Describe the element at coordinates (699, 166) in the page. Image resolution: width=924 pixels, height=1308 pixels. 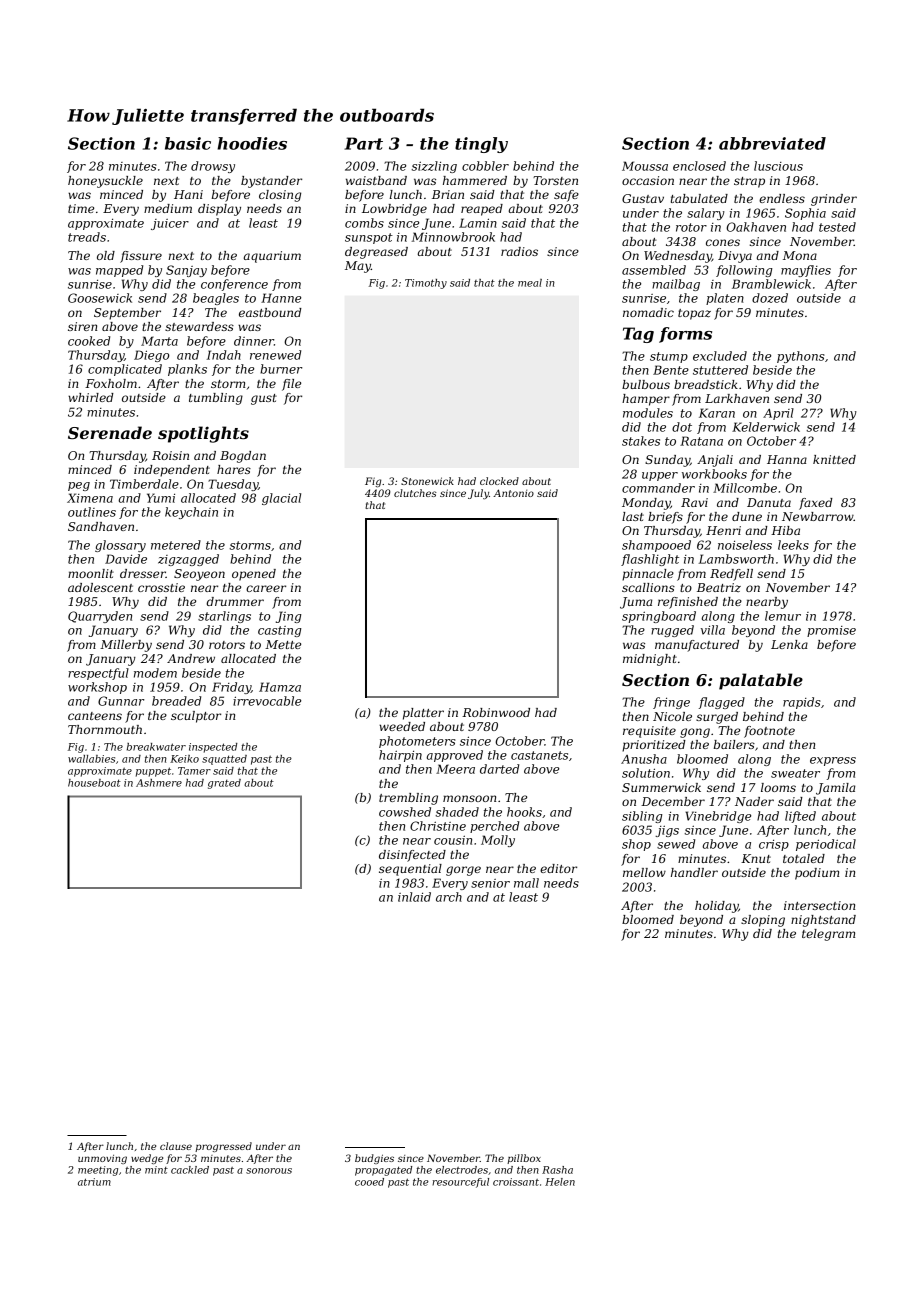
I see `enclosed` at that location.
